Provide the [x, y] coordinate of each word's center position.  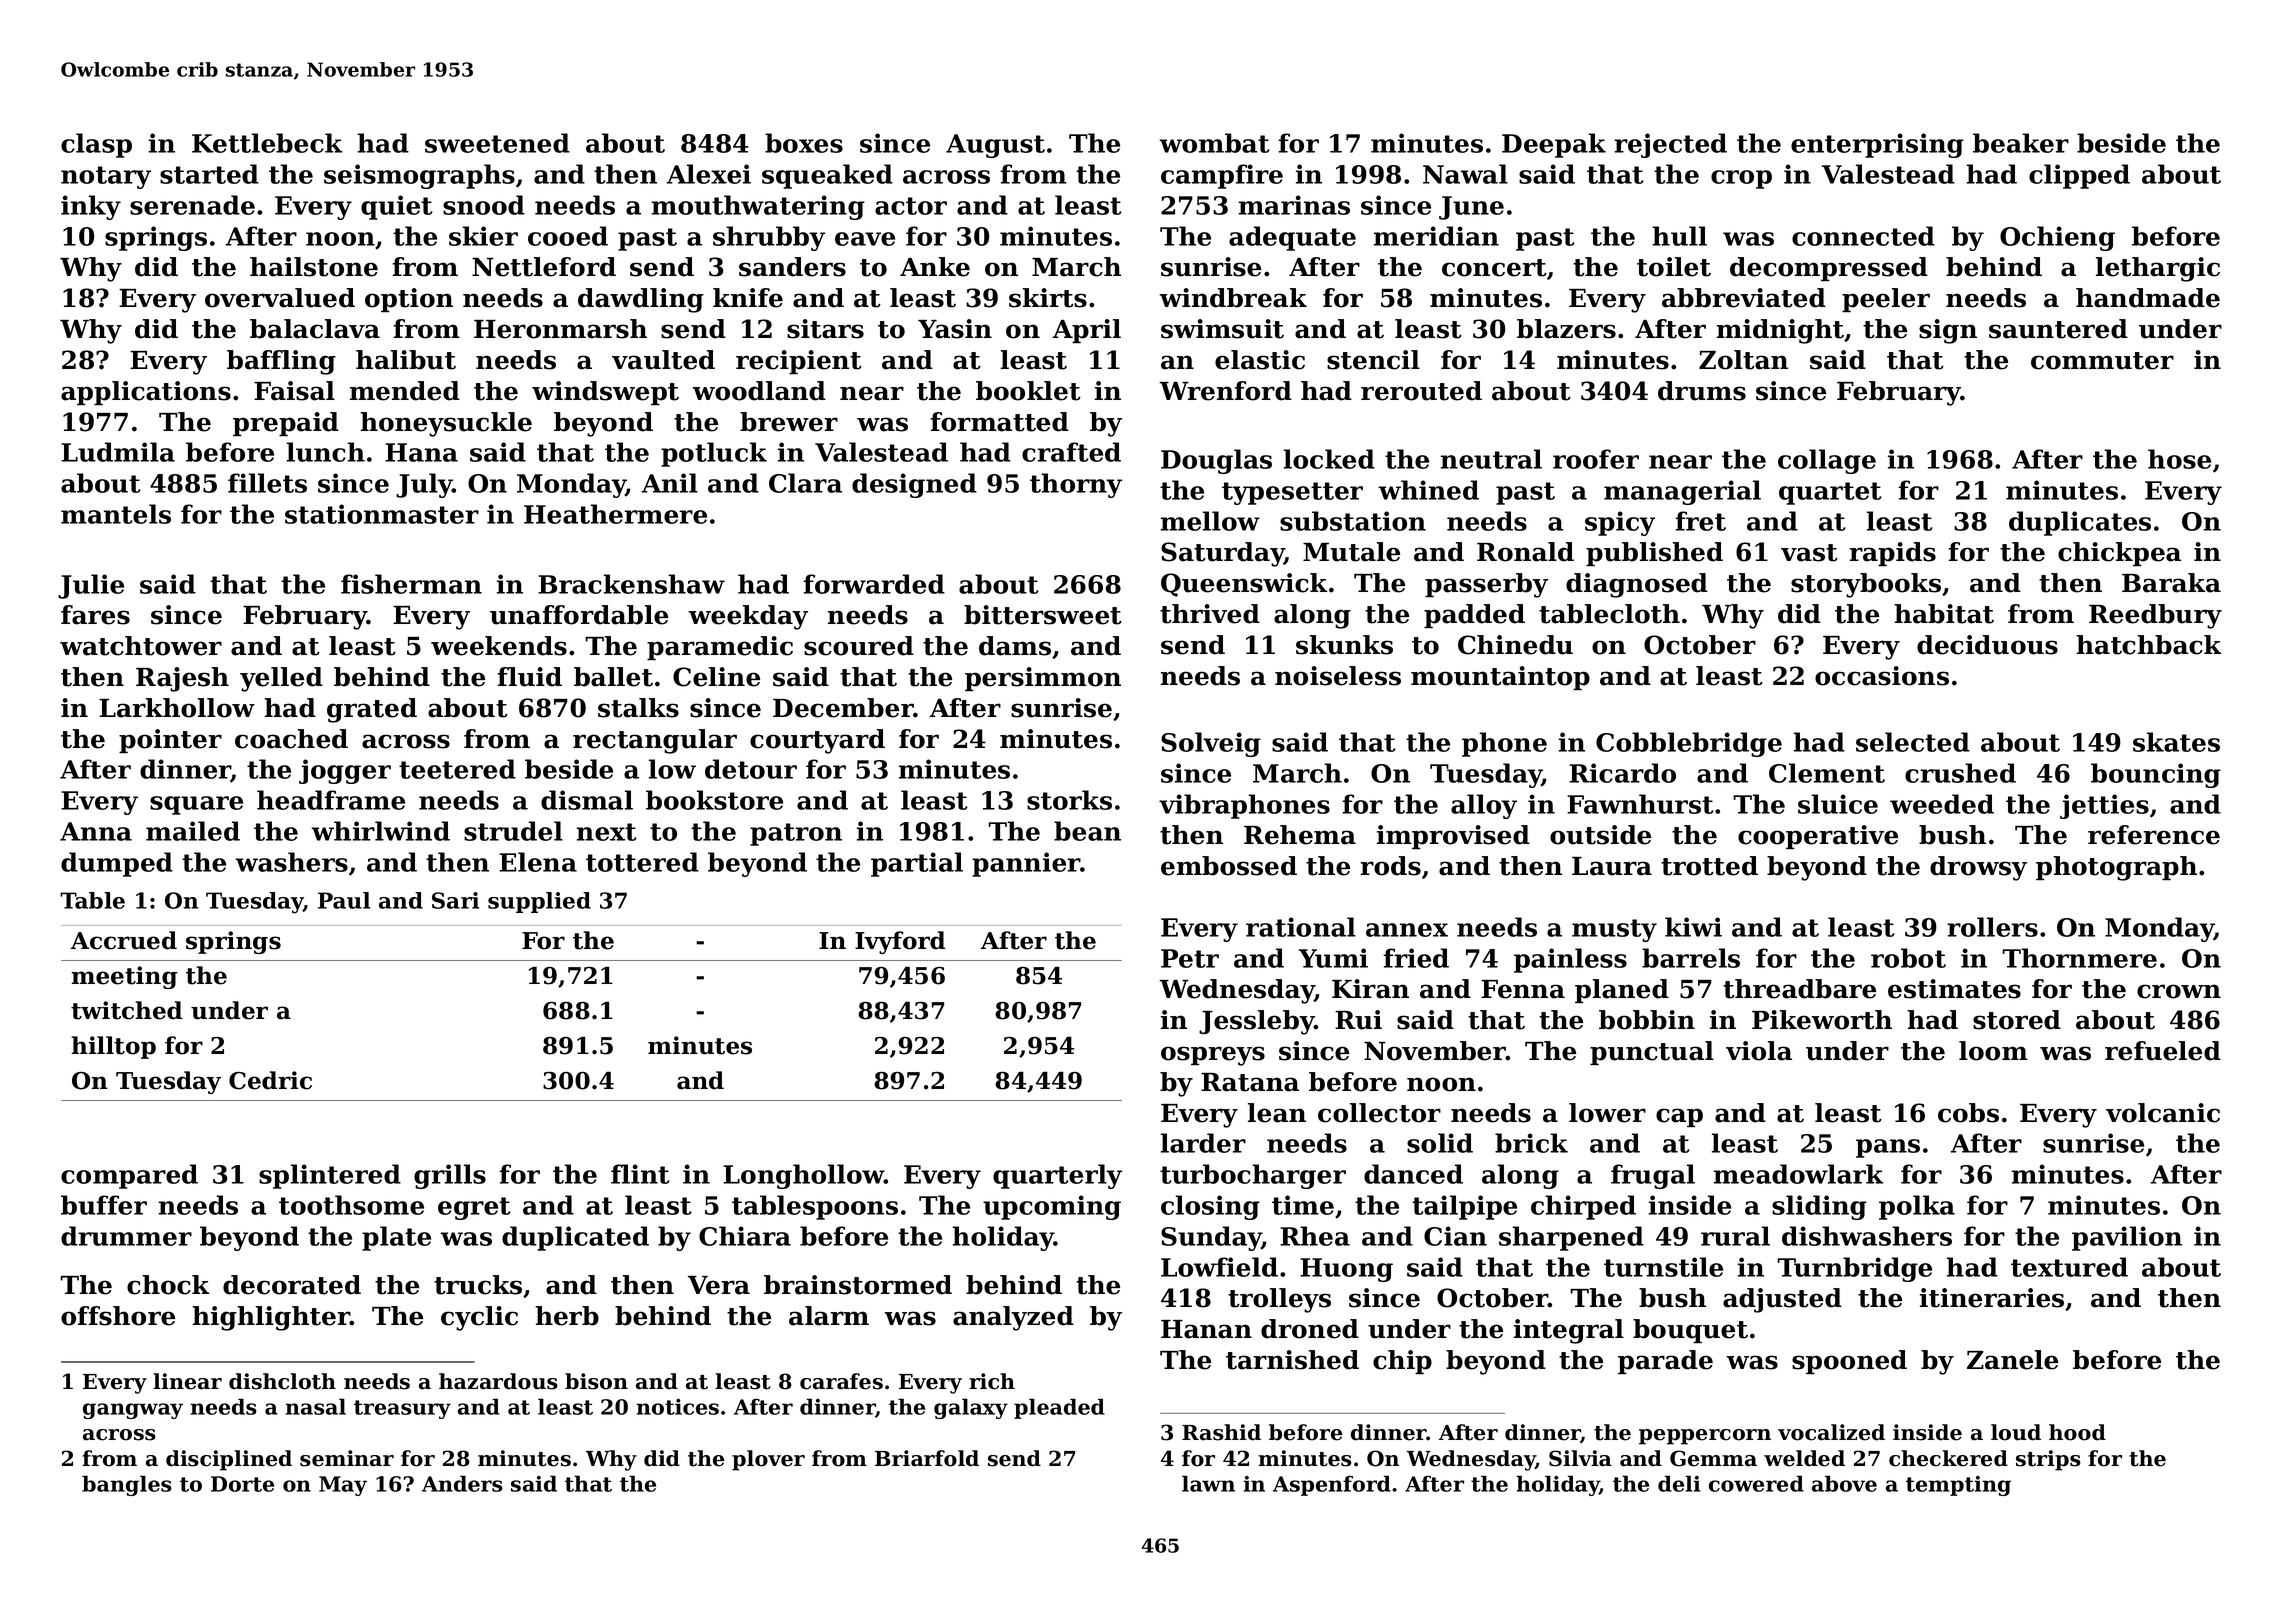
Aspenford [1332, 1485]
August [995, 146]
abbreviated [1744, 298]
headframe [331, 800]
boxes [804, 143]
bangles [127, 1485]
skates [2176, 742]
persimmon [1043, 679]
